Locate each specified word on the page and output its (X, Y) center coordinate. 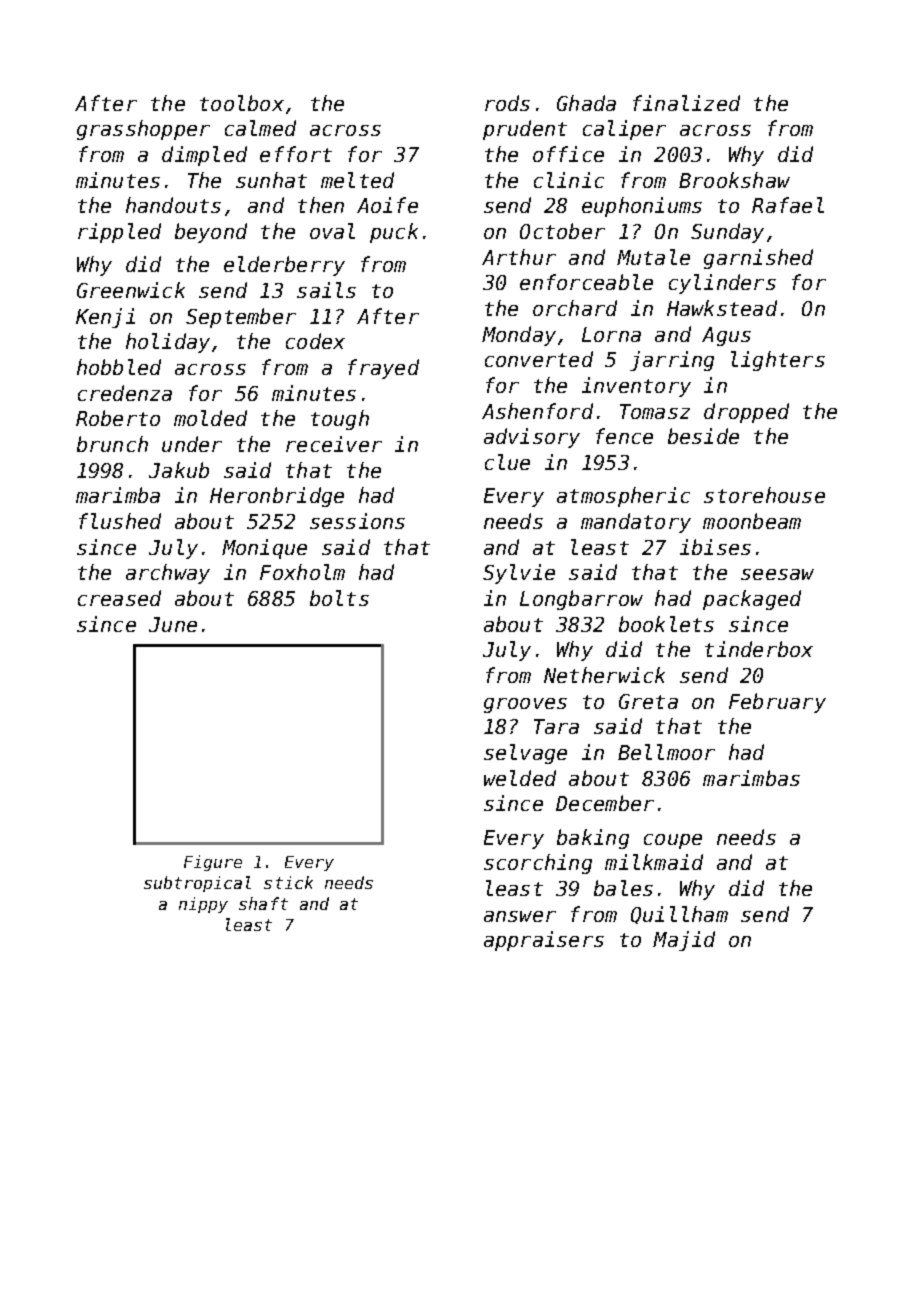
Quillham (679, 915)
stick (288, 882)
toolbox (242, 103)
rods (507, 103)
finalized (686, 103)
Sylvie (519, 574)
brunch (112, 444)
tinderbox (759, 649)
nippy (203, 905)
